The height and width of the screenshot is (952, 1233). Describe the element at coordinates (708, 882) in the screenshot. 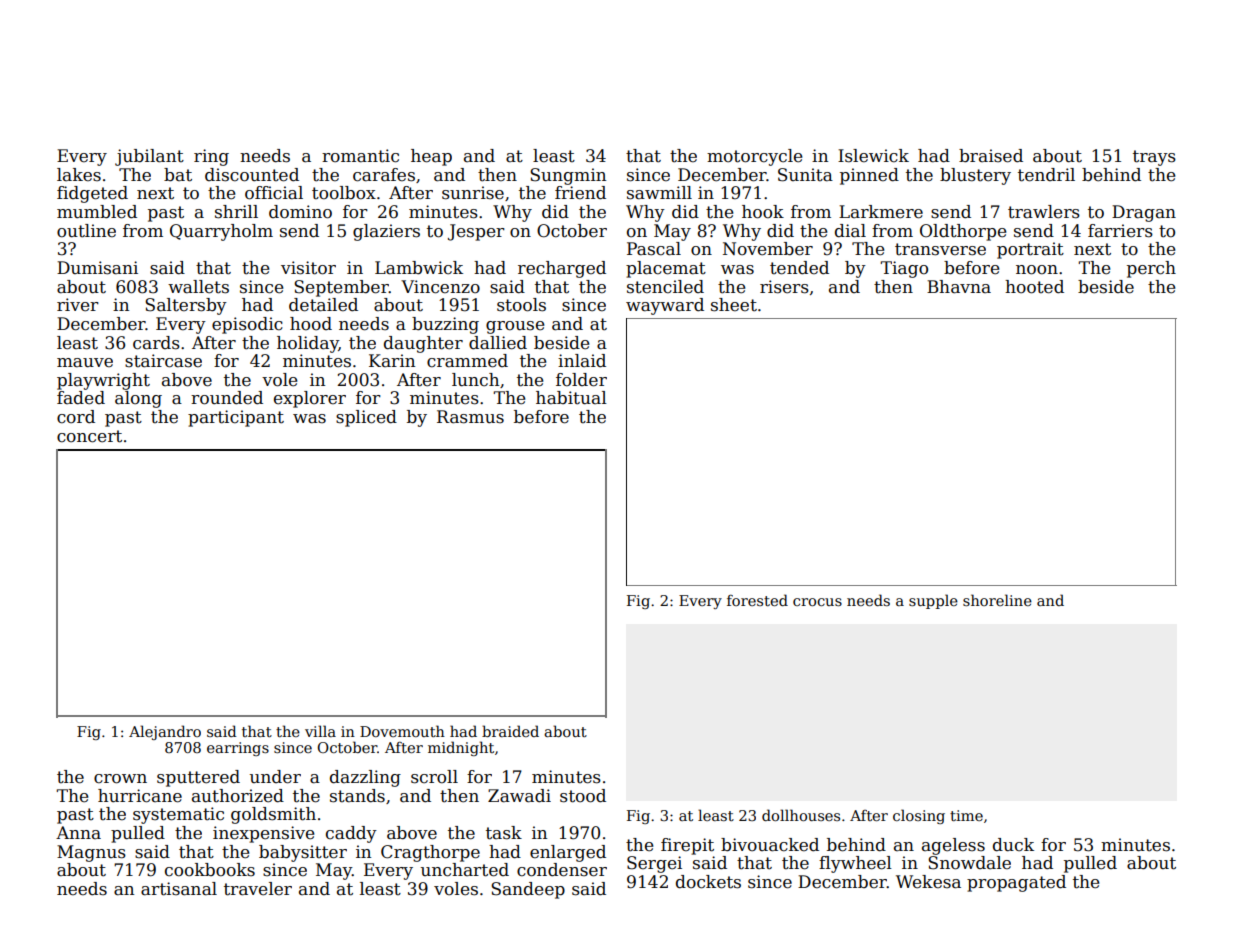

I see `dockets` at that location.
